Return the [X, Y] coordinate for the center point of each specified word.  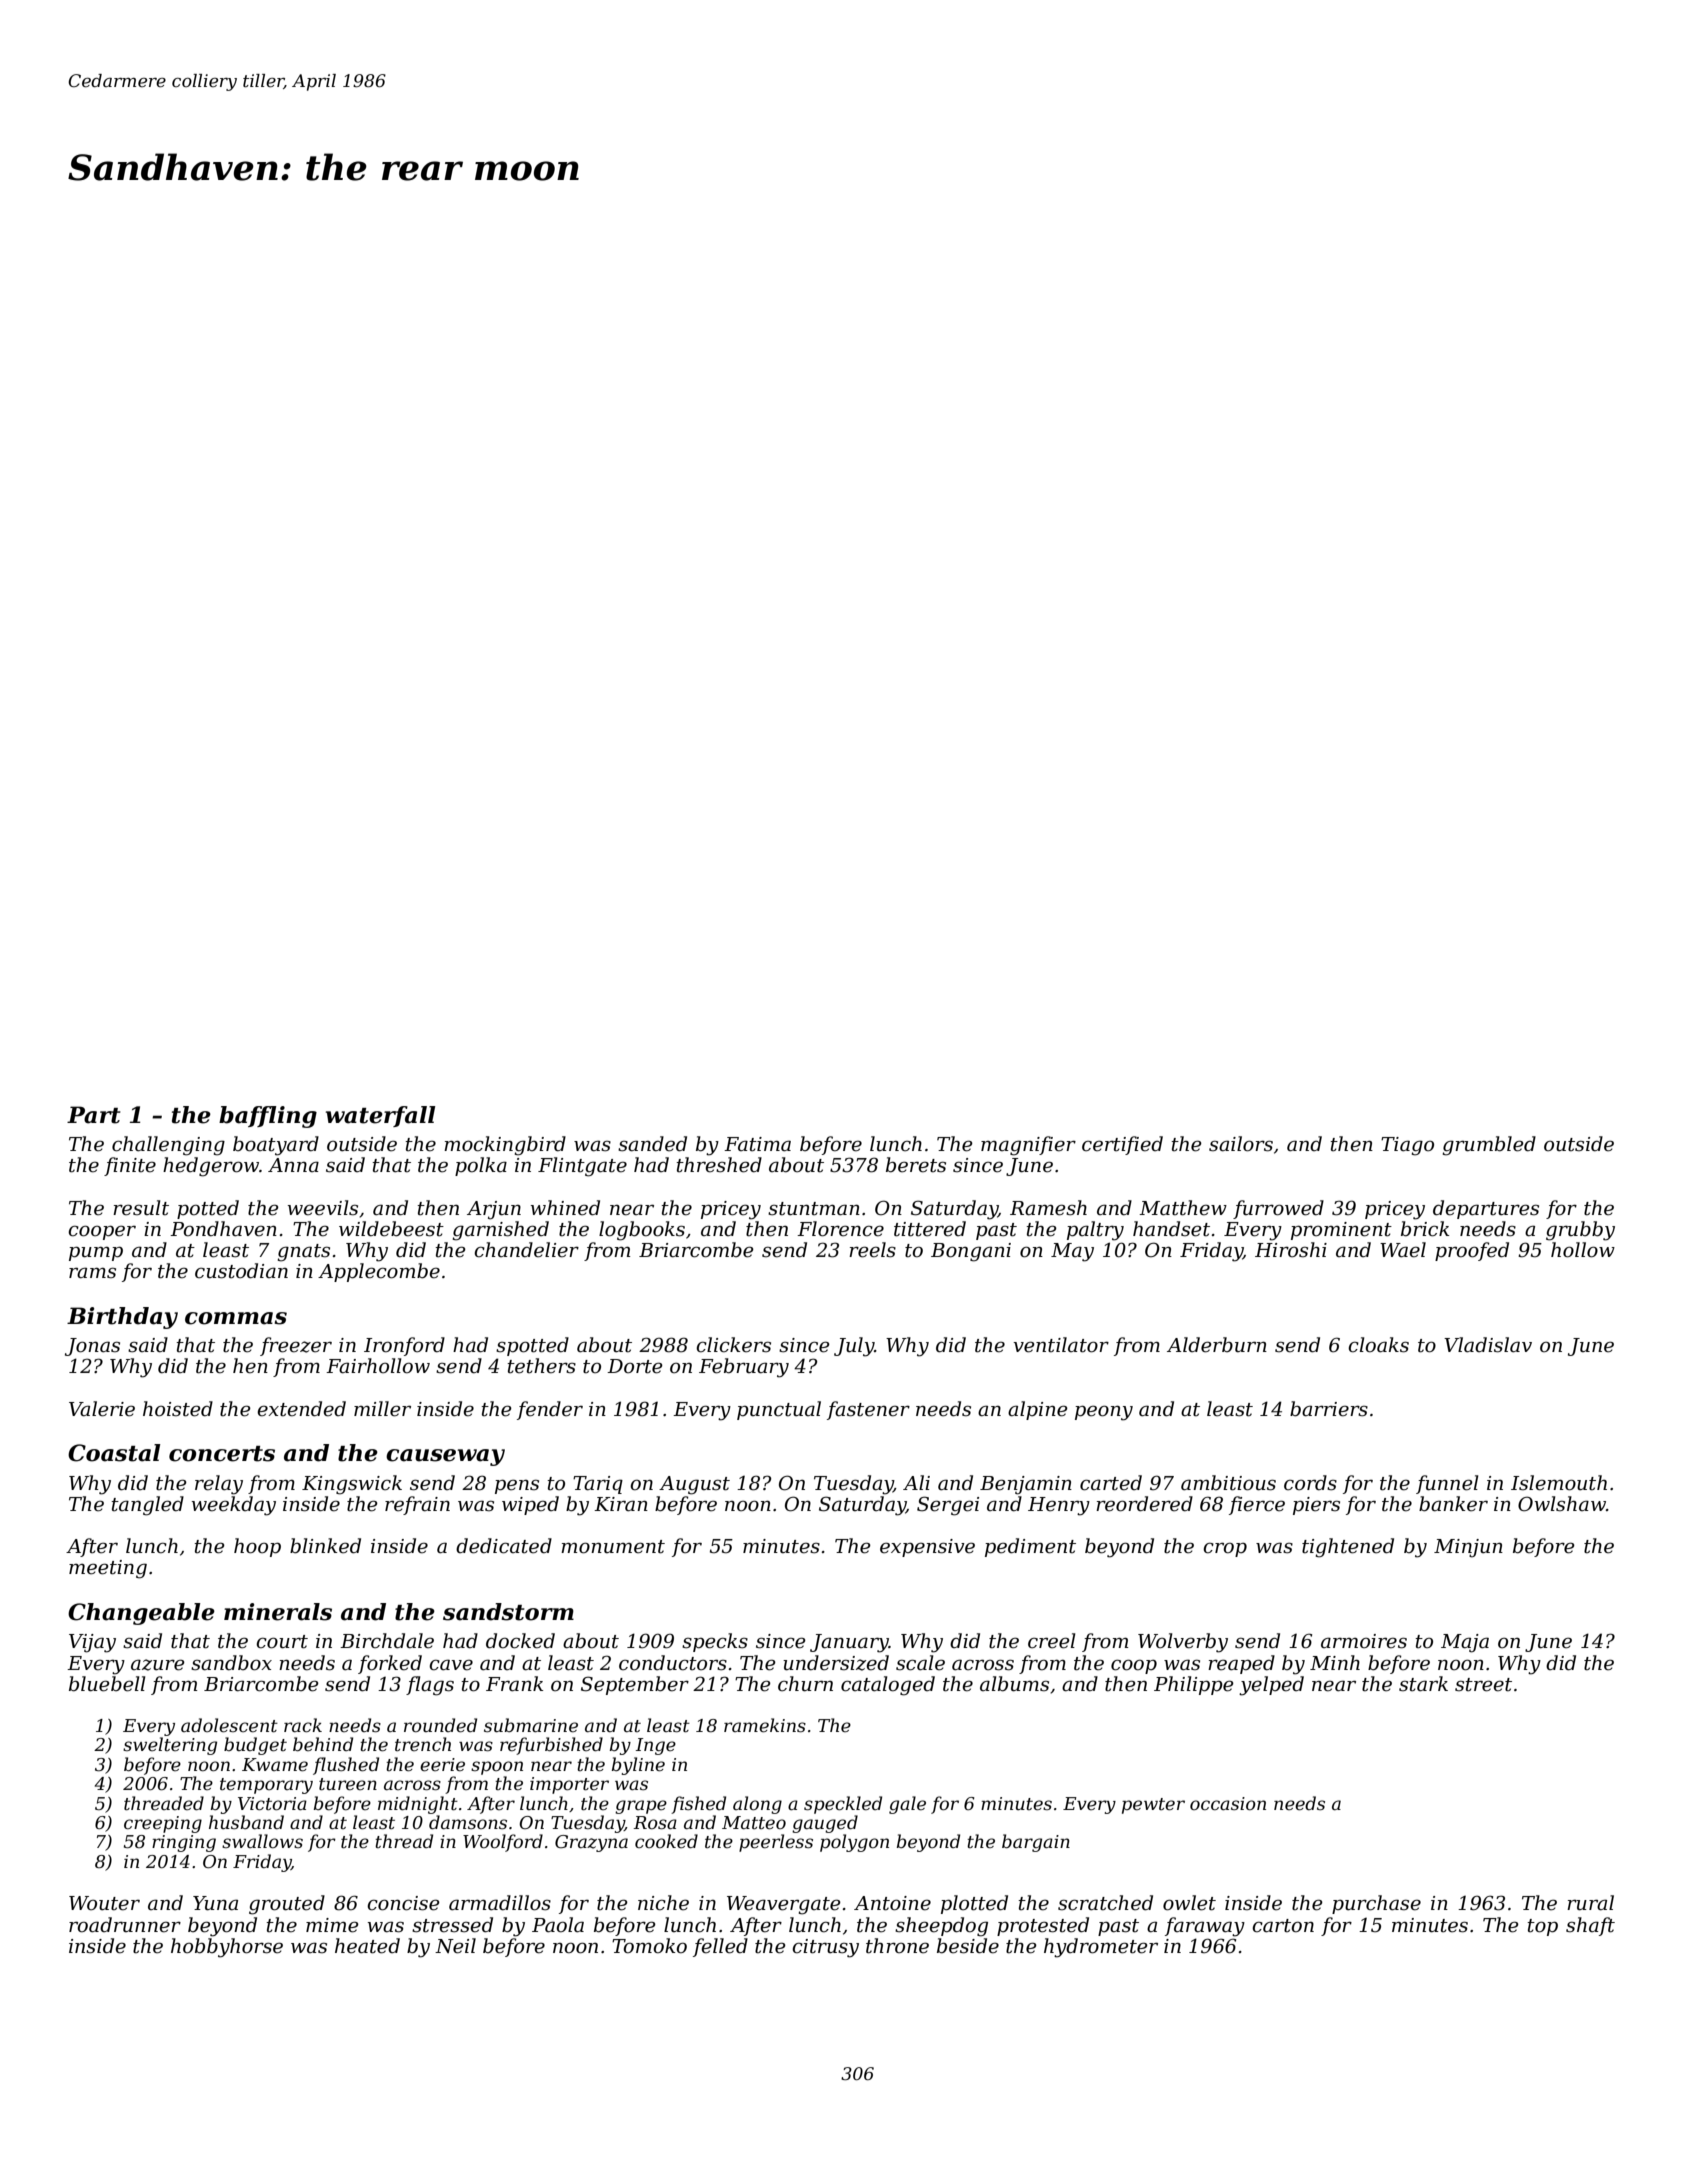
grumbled [1489, 1146]
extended [301, 1409]
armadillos [500, 1903]
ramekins [765, 1725]
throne [897, 1946]
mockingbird [505, 1146]
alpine [1038, 1410]
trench [423, 1744]
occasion [1228, 1803]
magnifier [1028, 1146]
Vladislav [1488, 1345]
